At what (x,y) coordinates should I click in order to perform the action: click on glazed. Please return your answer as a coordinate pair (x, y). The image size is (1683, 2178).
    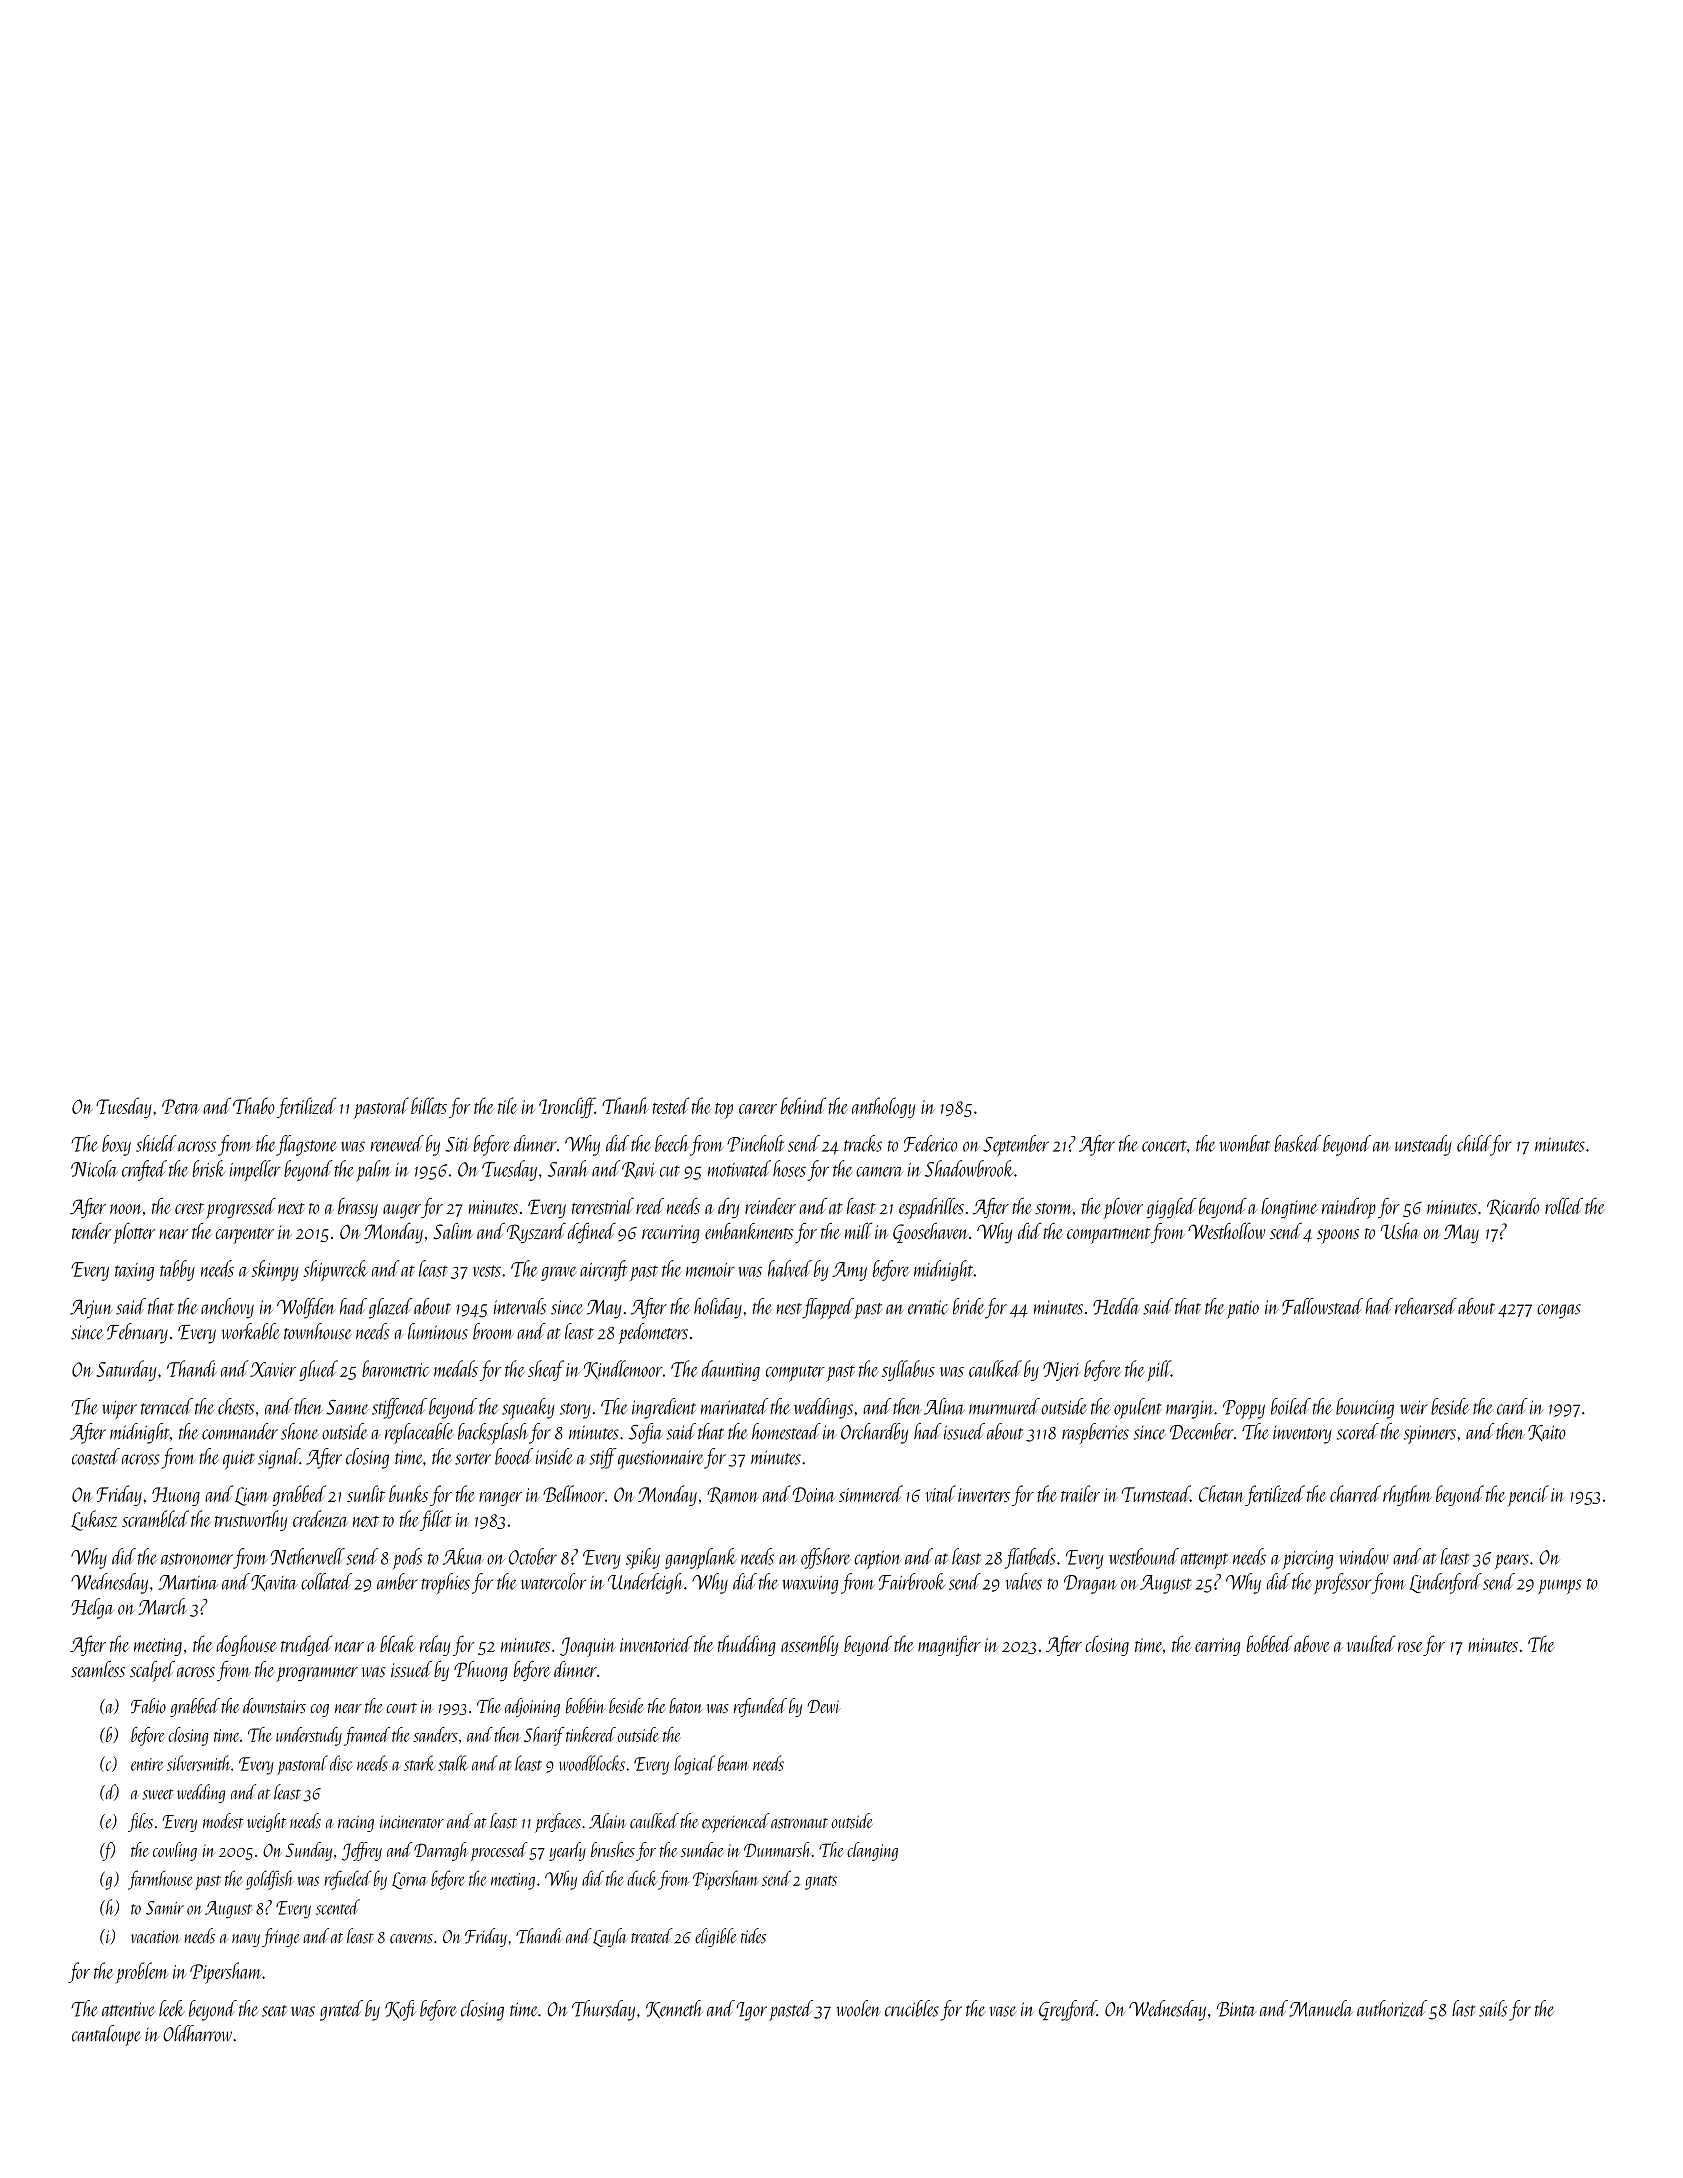
    Looking at the image, I should click on (391, 1308).
